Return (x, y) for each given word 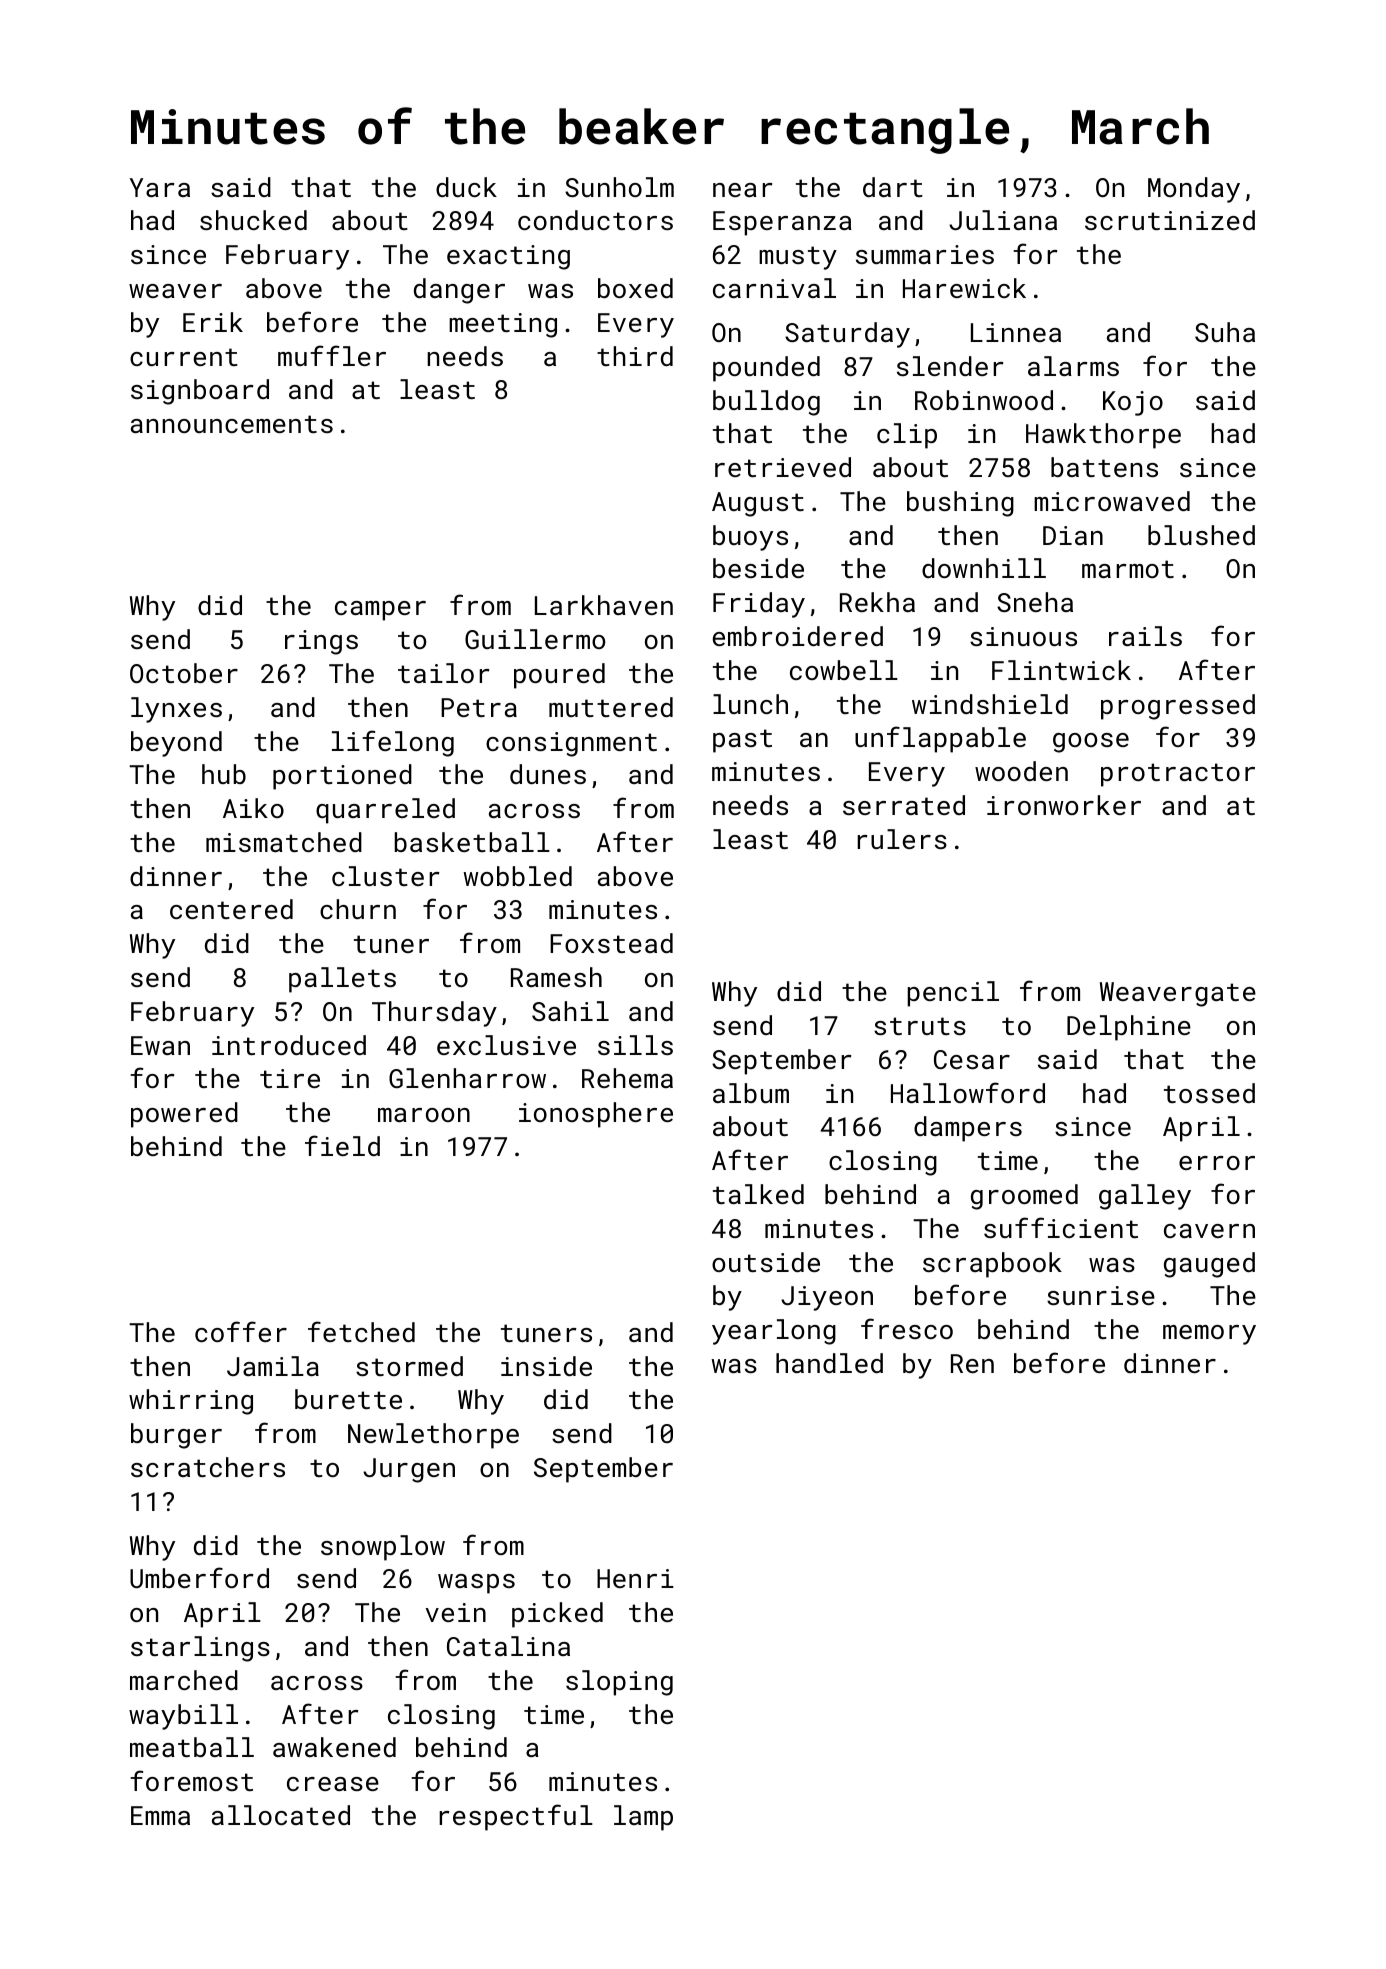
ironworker (1064, 805)
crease (333, 1784)
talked (758, 1194)
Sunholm (619, 187)
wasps (476, 1584)
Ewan (160, 1045)
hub (224, 774)
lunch (750, 704)
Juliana (1003, 220)
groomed (1024, 1197)
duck (466, 187)
